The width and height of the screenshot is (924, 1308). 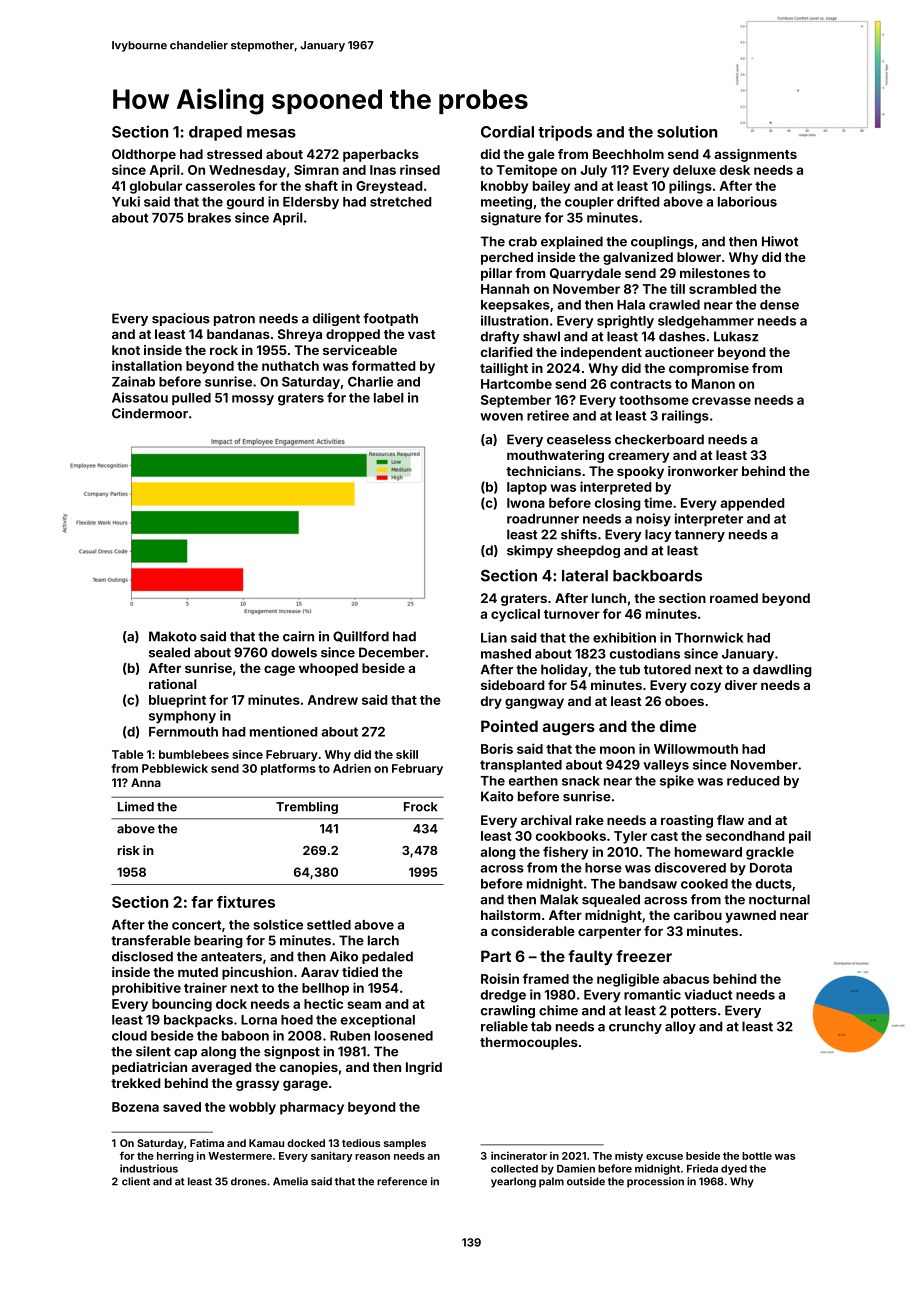 What do you see at coordinates (541, 336) in the screenshot?
I see `shawl` at bounding box center [541, 336].
